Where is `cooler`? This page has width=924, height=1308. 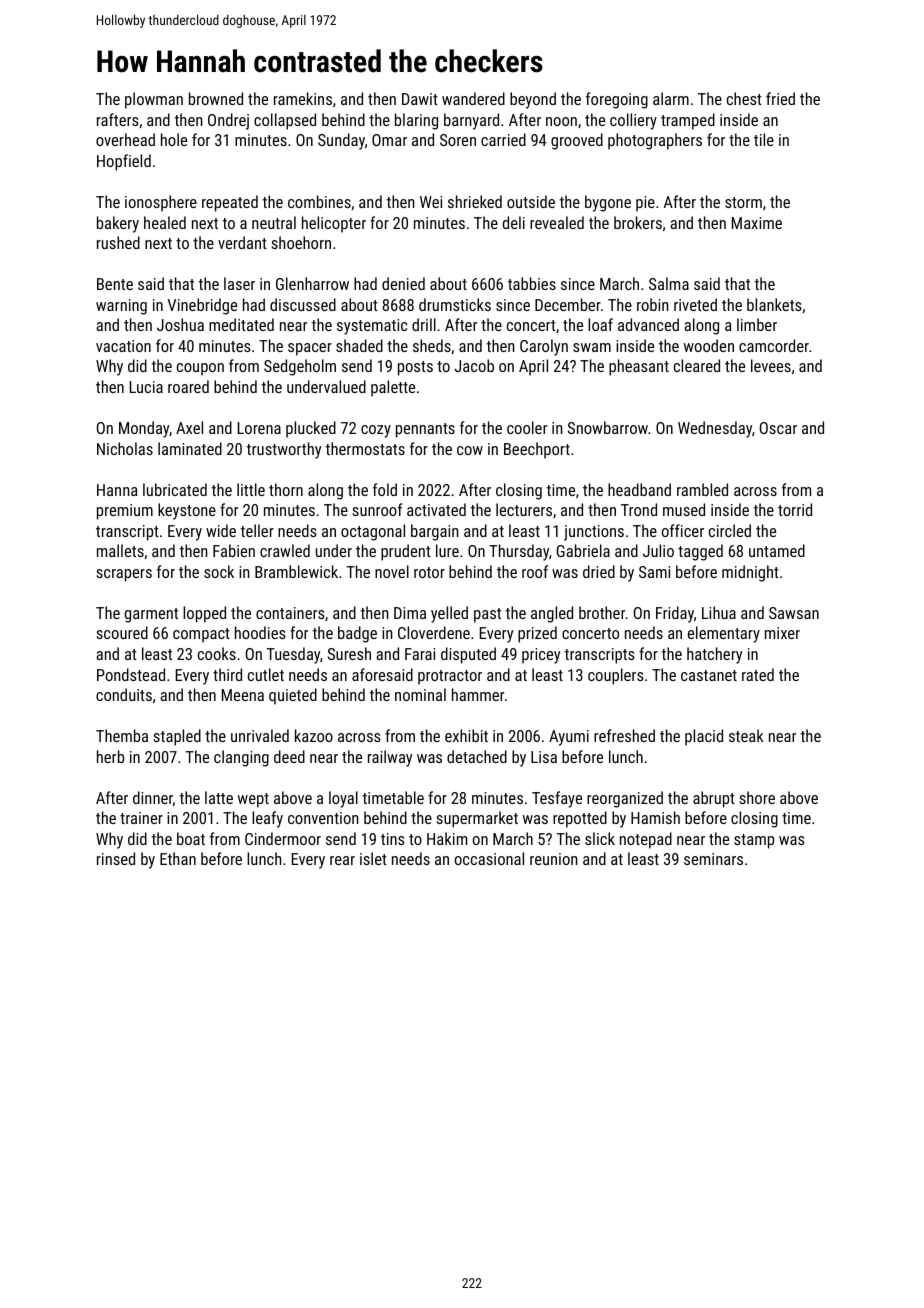
cooler is located at coordinates (527, 427).
